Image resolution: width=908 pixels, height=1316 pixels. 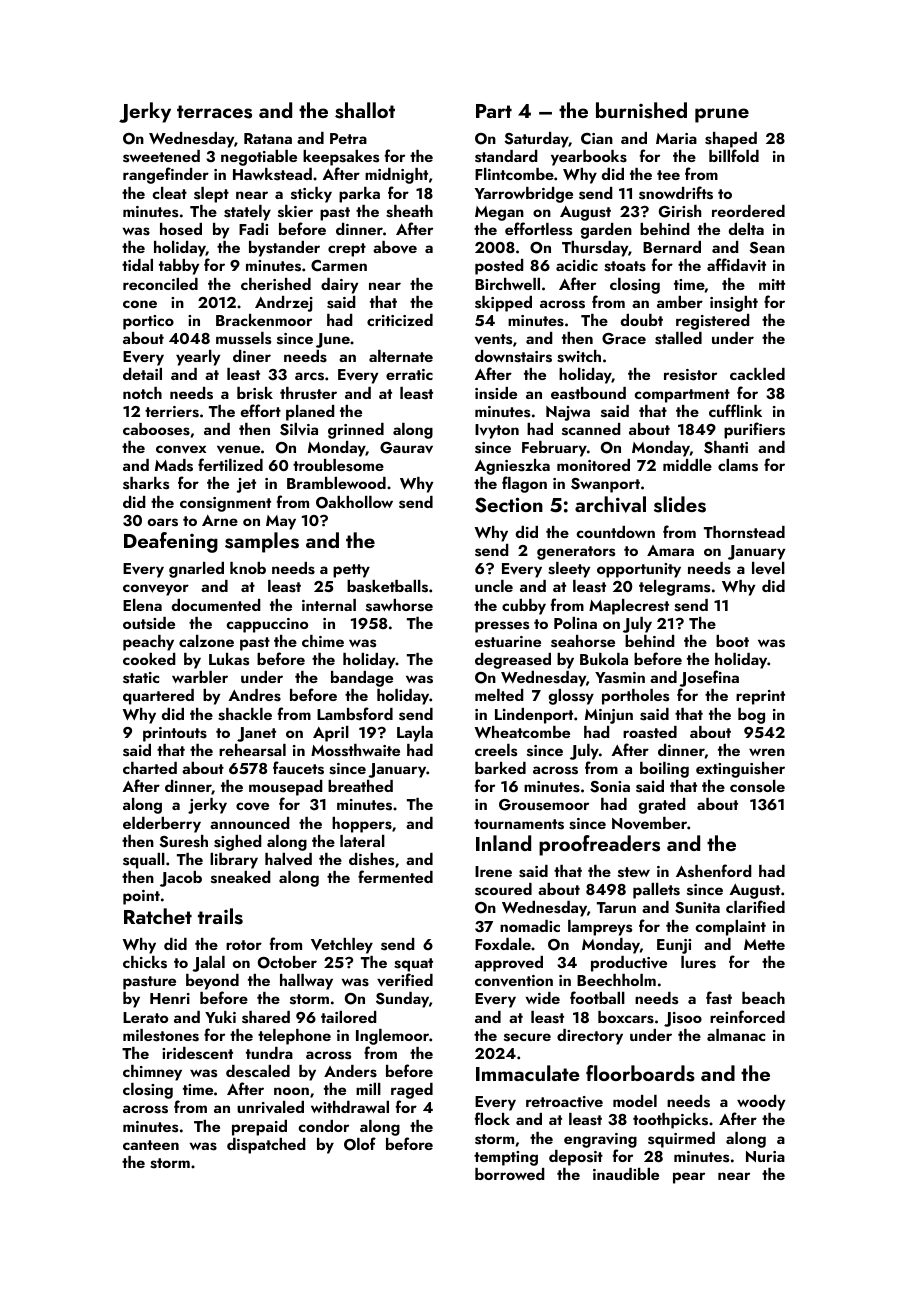 I want to click on parka, so click(x=359, y=195).
